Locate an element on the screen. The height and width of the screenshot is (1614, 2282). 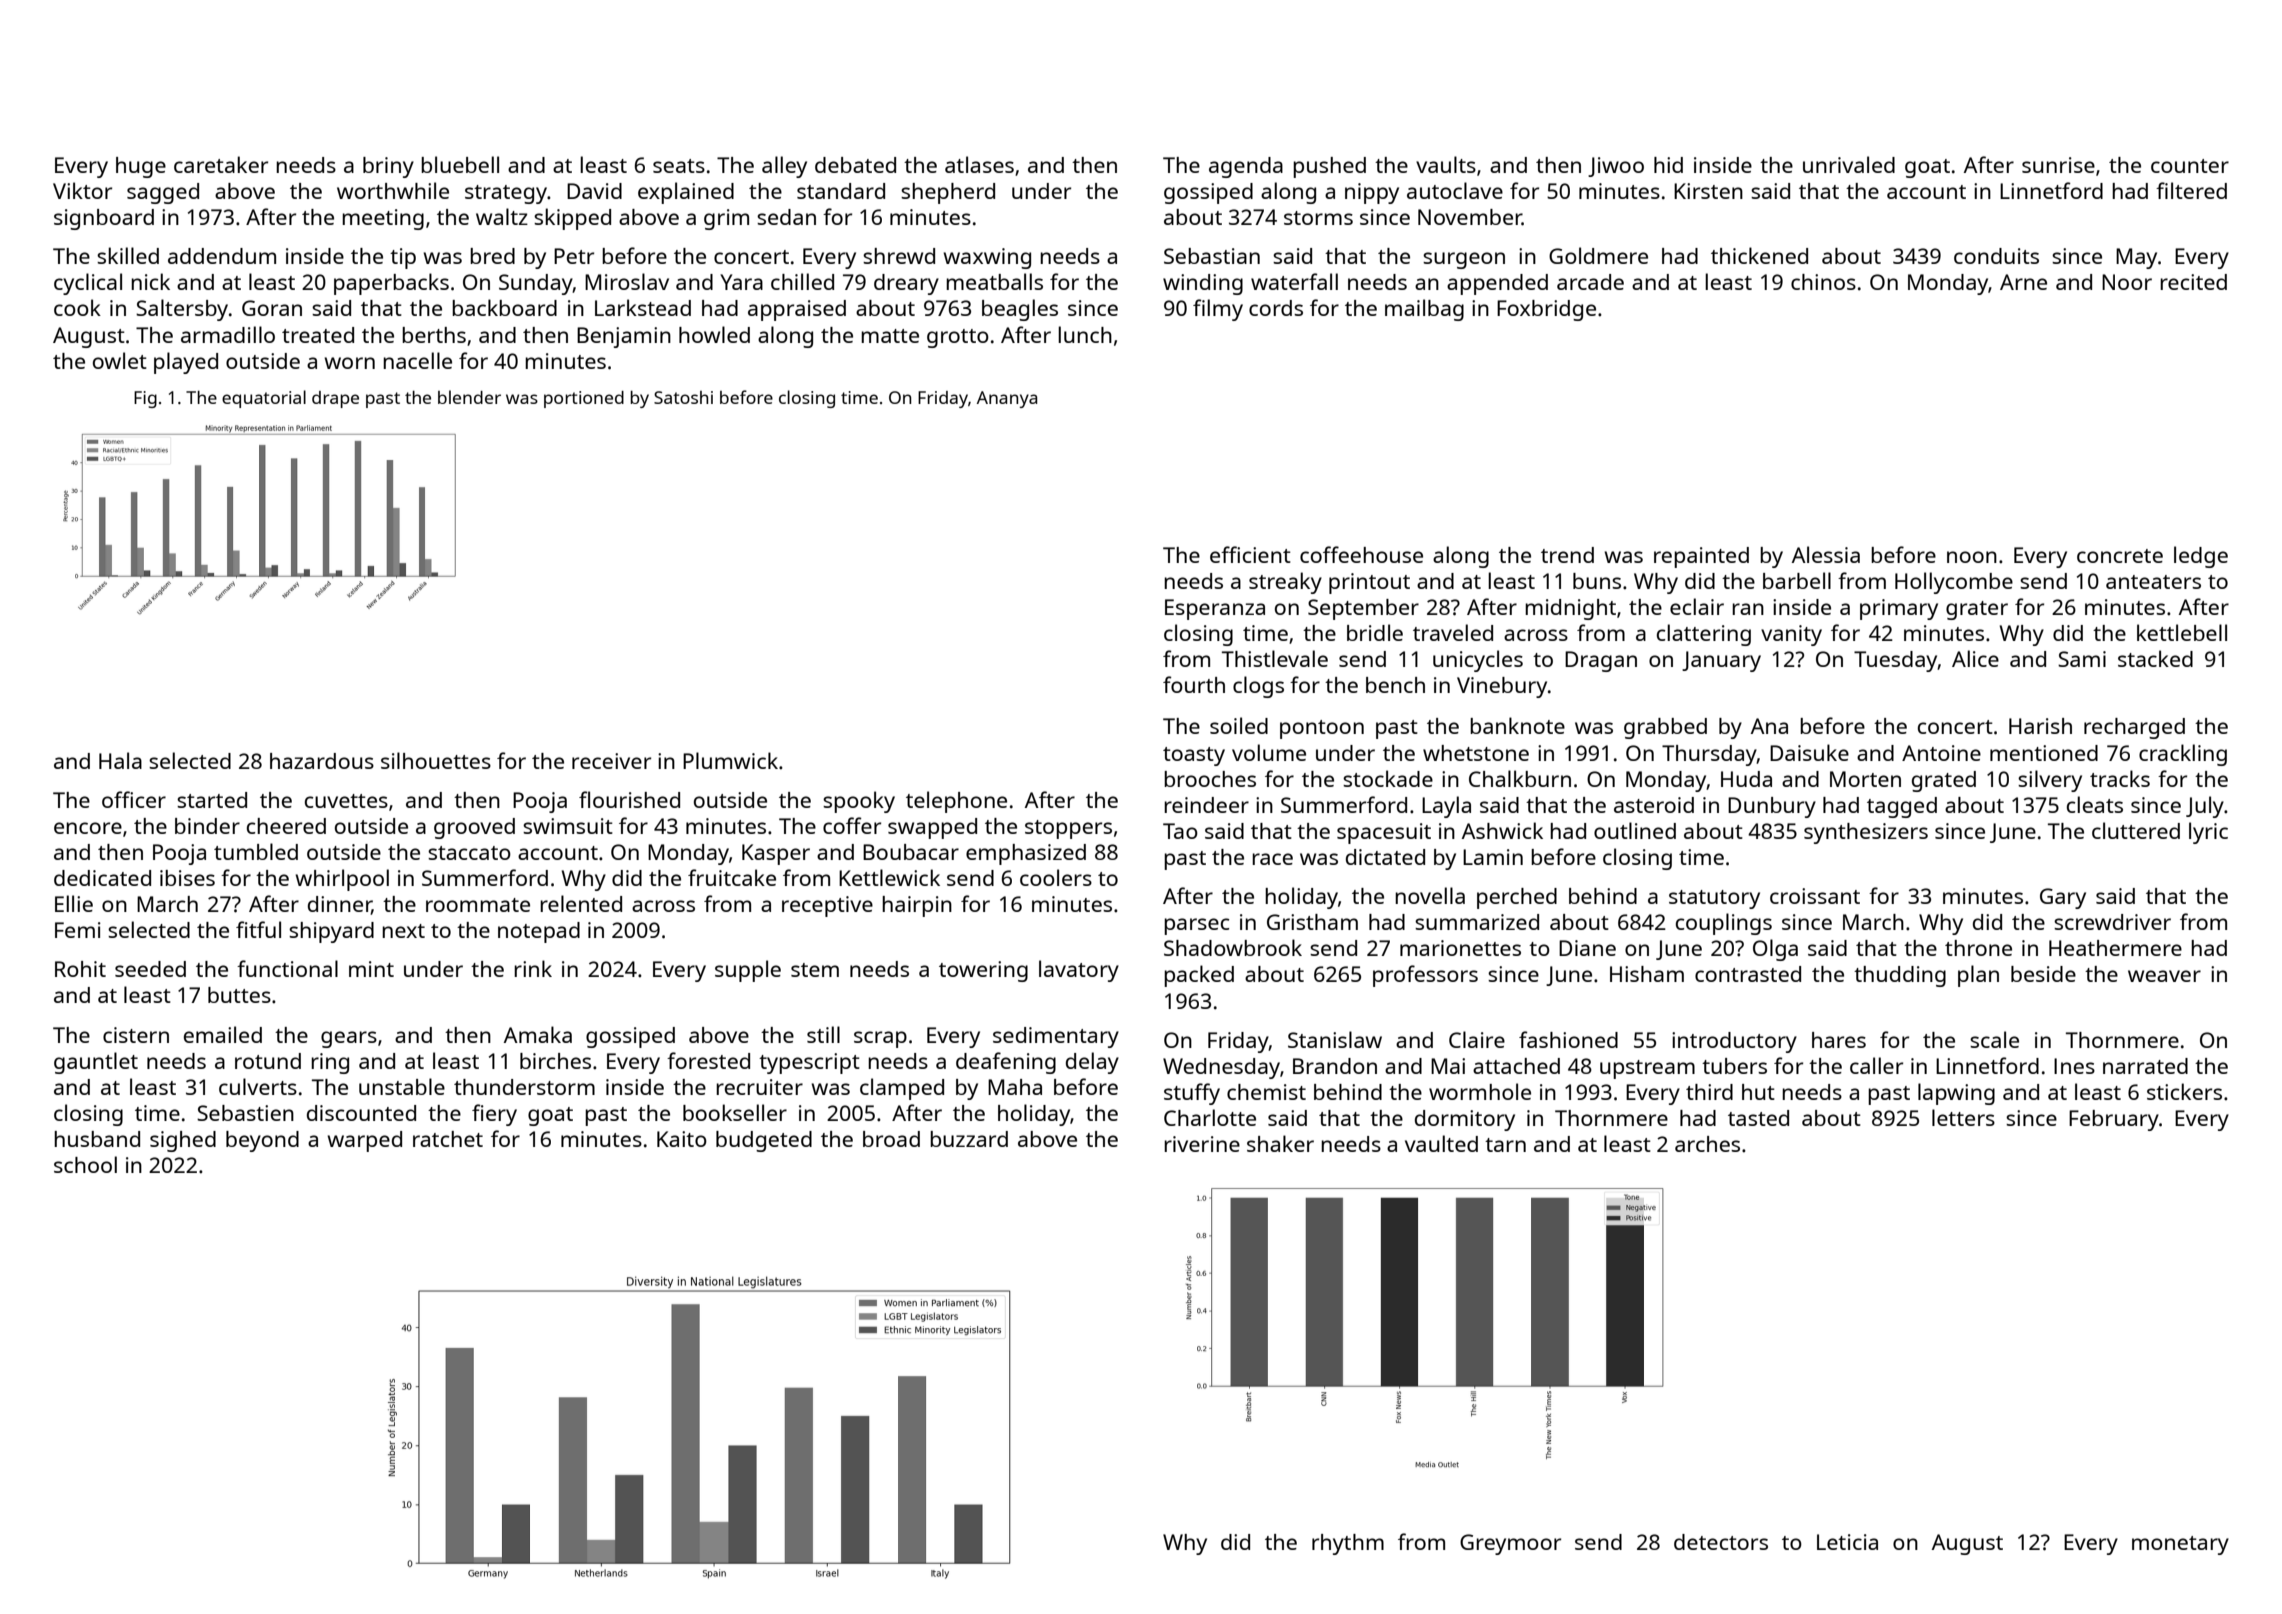
Esperanza is located at coordinates (1215, 609).
